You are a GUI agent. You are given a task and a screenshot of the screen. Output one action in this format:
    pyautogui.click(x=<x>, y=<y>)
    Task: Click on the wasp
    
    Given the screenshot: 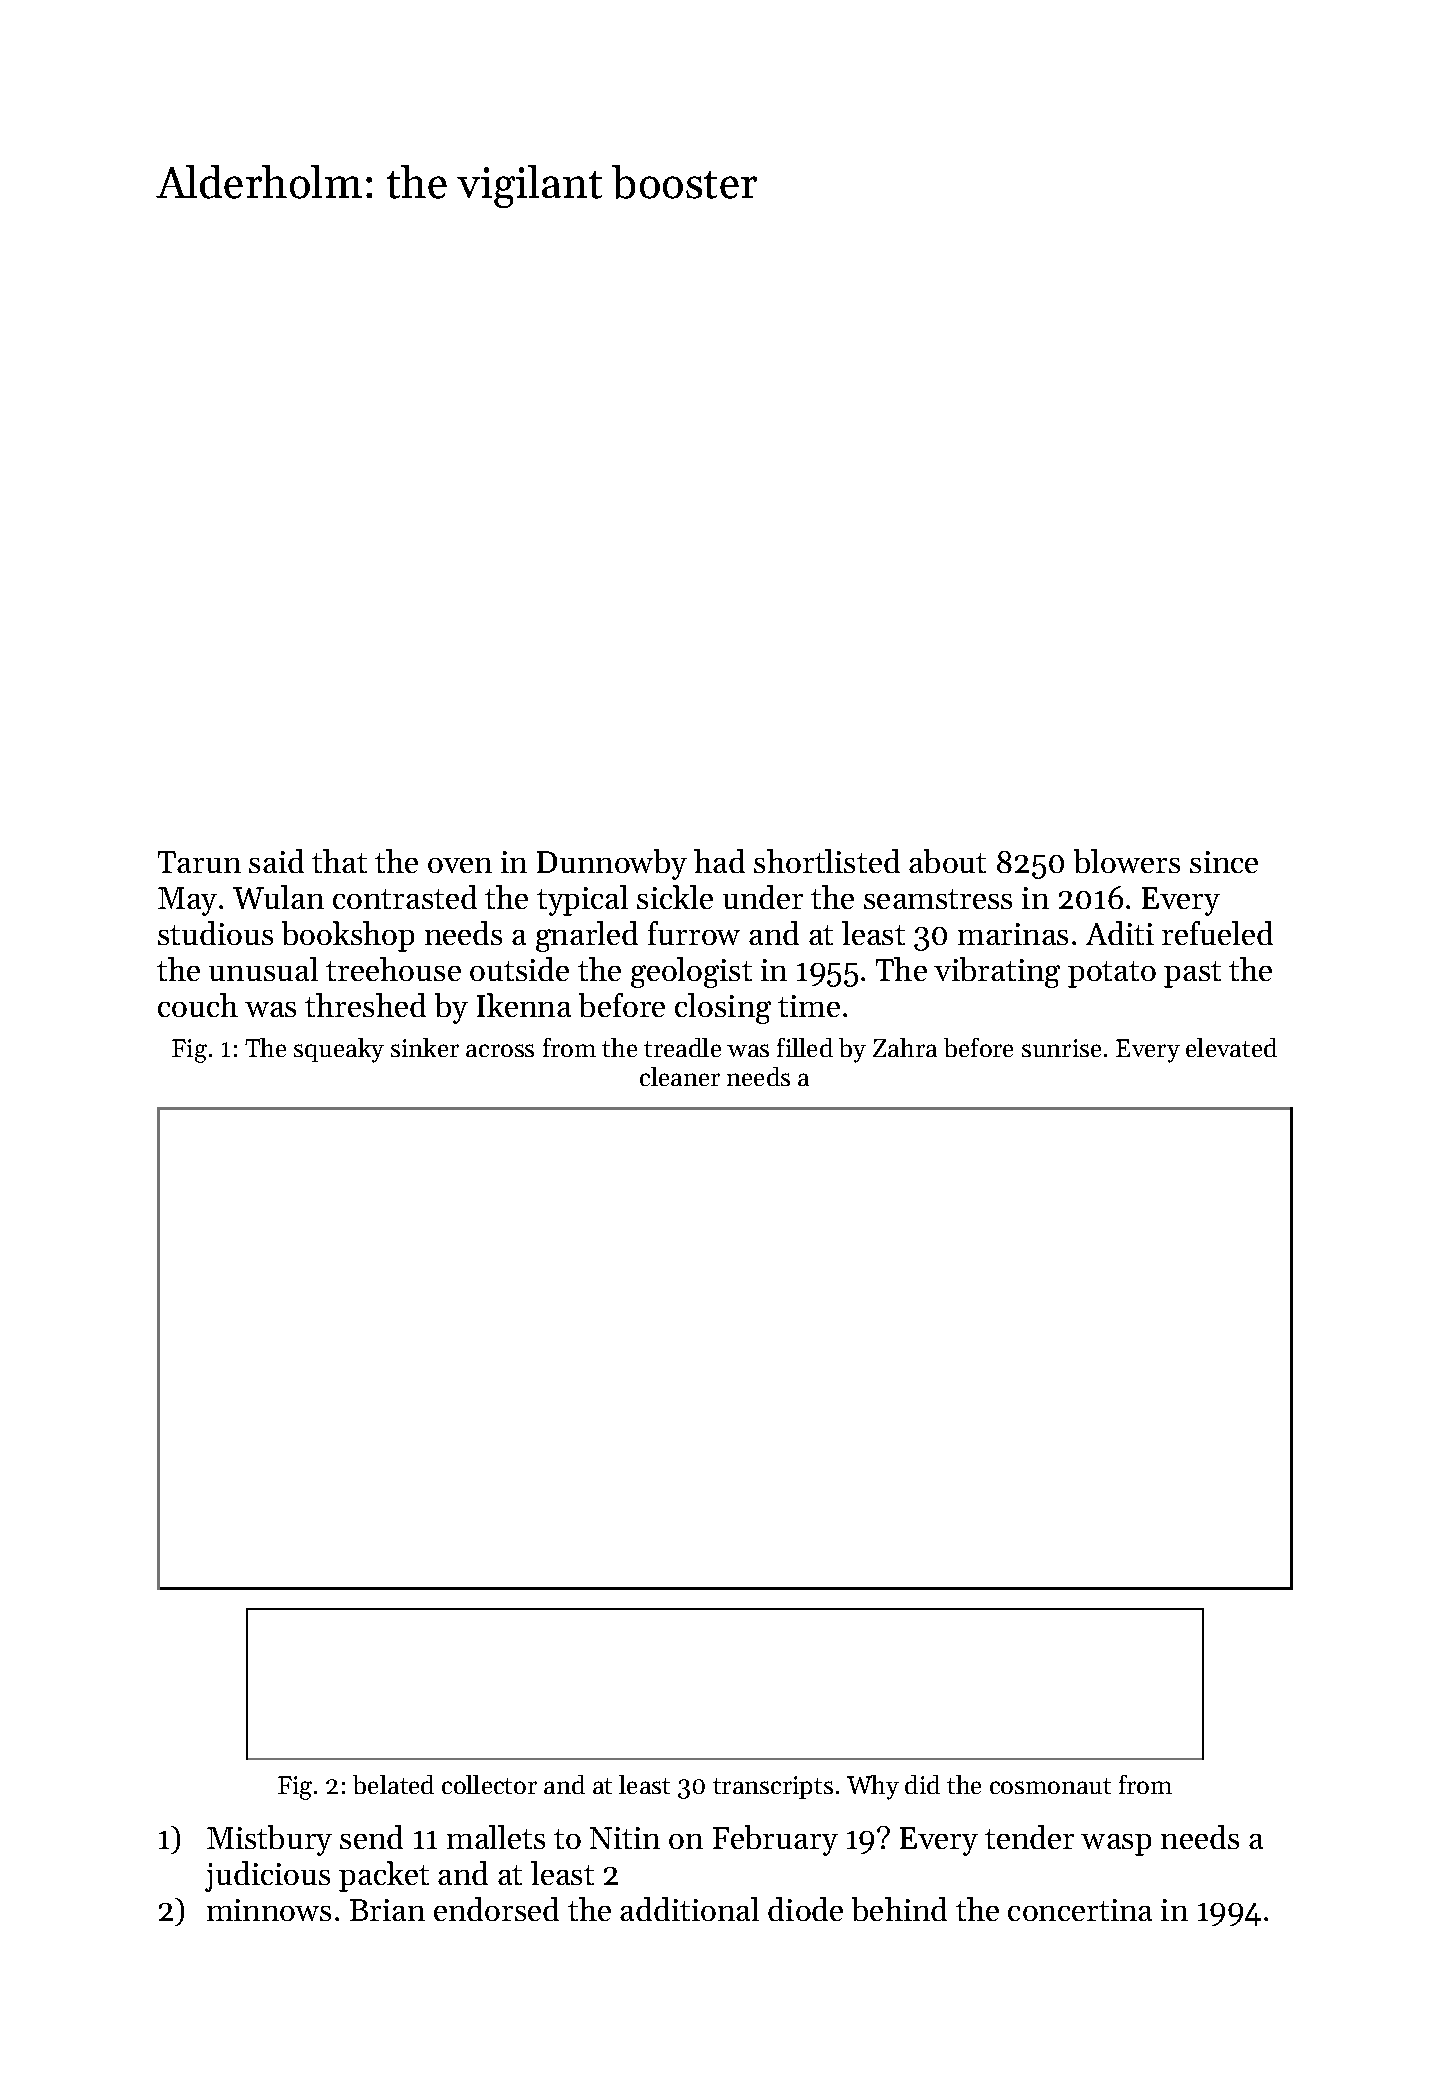 What is the action you would take?
    pyautogui.click(x=1116, y=1845)
